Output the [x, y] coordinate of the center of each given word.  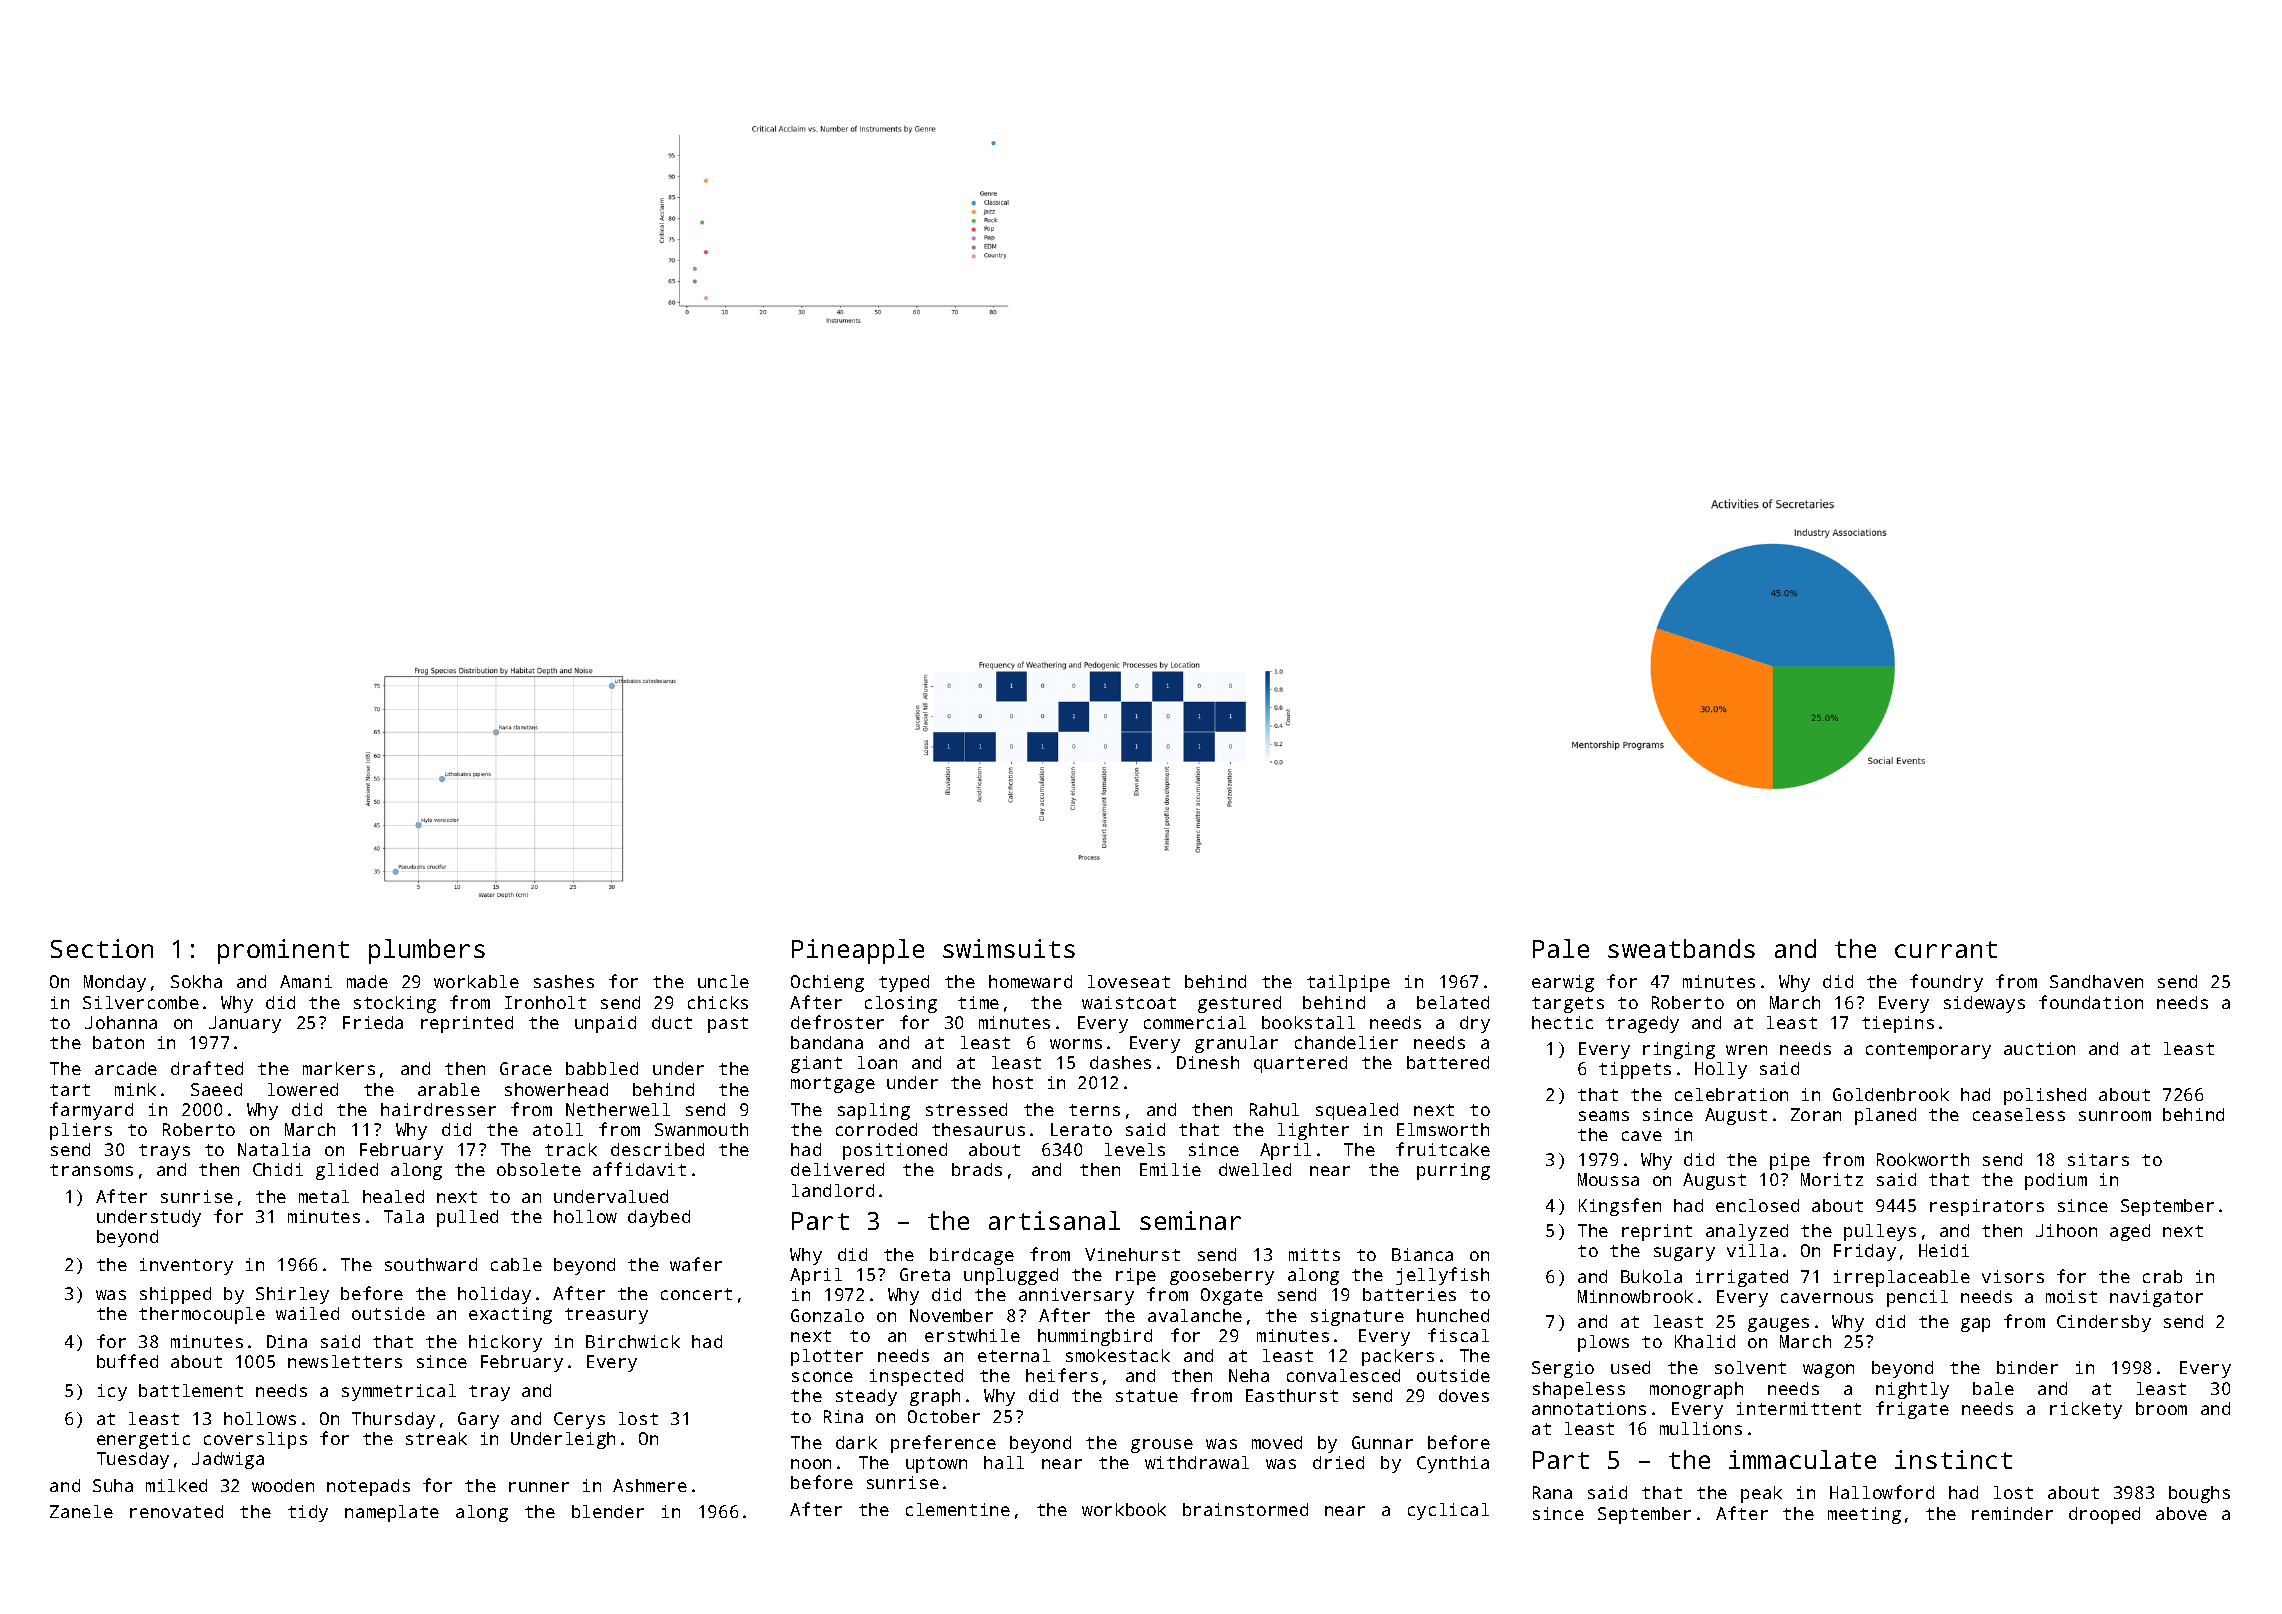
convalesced [1343, 1375]
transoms [91, 1170]
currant [1946, 949]
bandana [827, 1042]
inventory [186, 1266]
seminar [1190, 1220]
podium [2056, 1181]
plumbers [427, 951]
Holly [1721, 1070]
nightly [1912, 1390]
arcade [126, 1068]
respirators [1987, 1207]
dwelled [1255, 1169]
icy [112, 1392]
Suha [113, 1485]
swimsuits [1009, 948]
